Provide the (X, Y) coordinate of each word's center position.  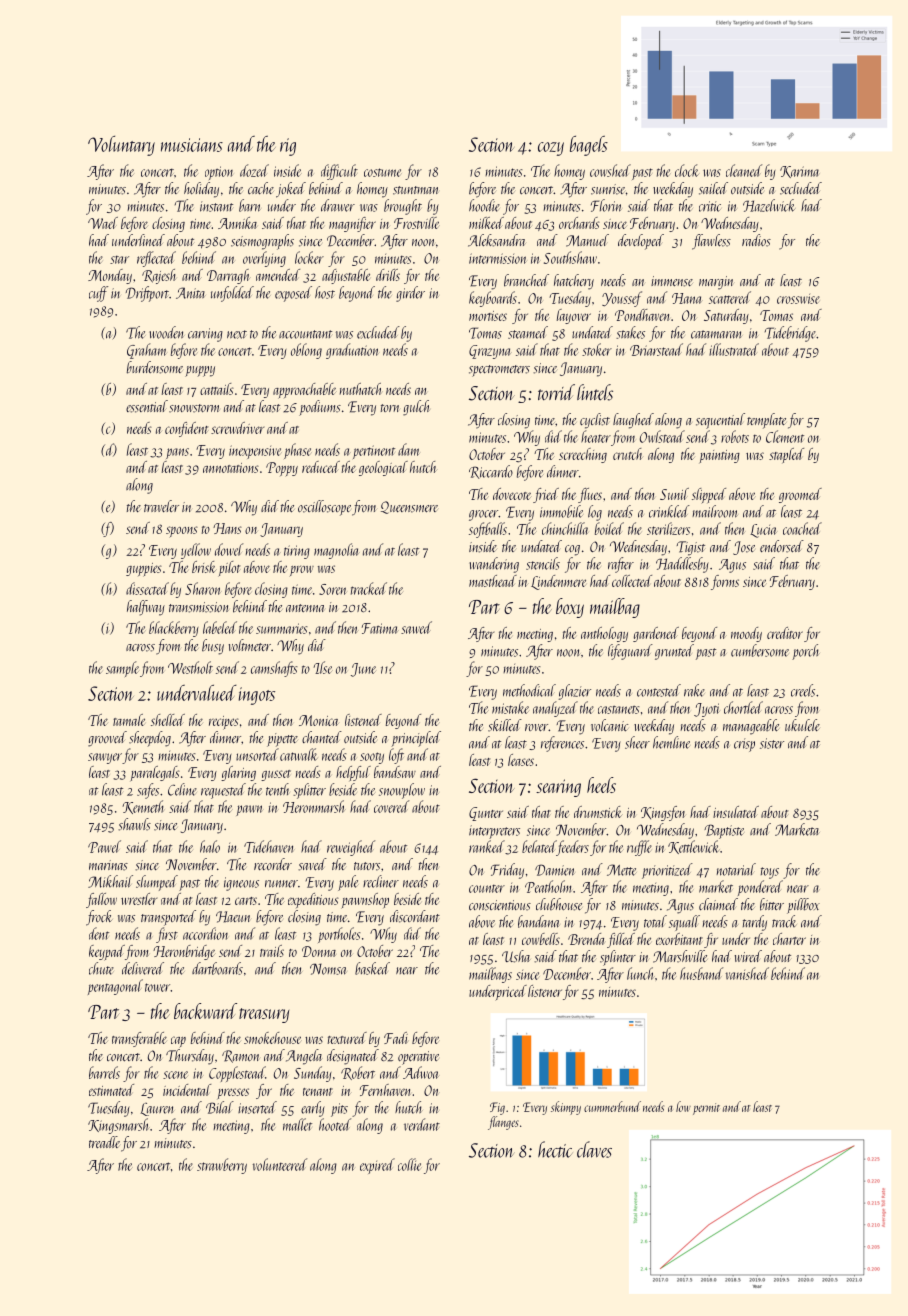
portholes (339, 935)
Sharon (202, 588)
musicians (192, 145)
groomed (800, 495)
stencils (543, 563)
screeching (583, 455)
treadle (104, 1142)
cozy (551, 149)
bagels (589, 146)
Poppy (282, 469)
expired (377, 1166)
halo (210, 846)
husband (701, 973)
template (766, 421)
